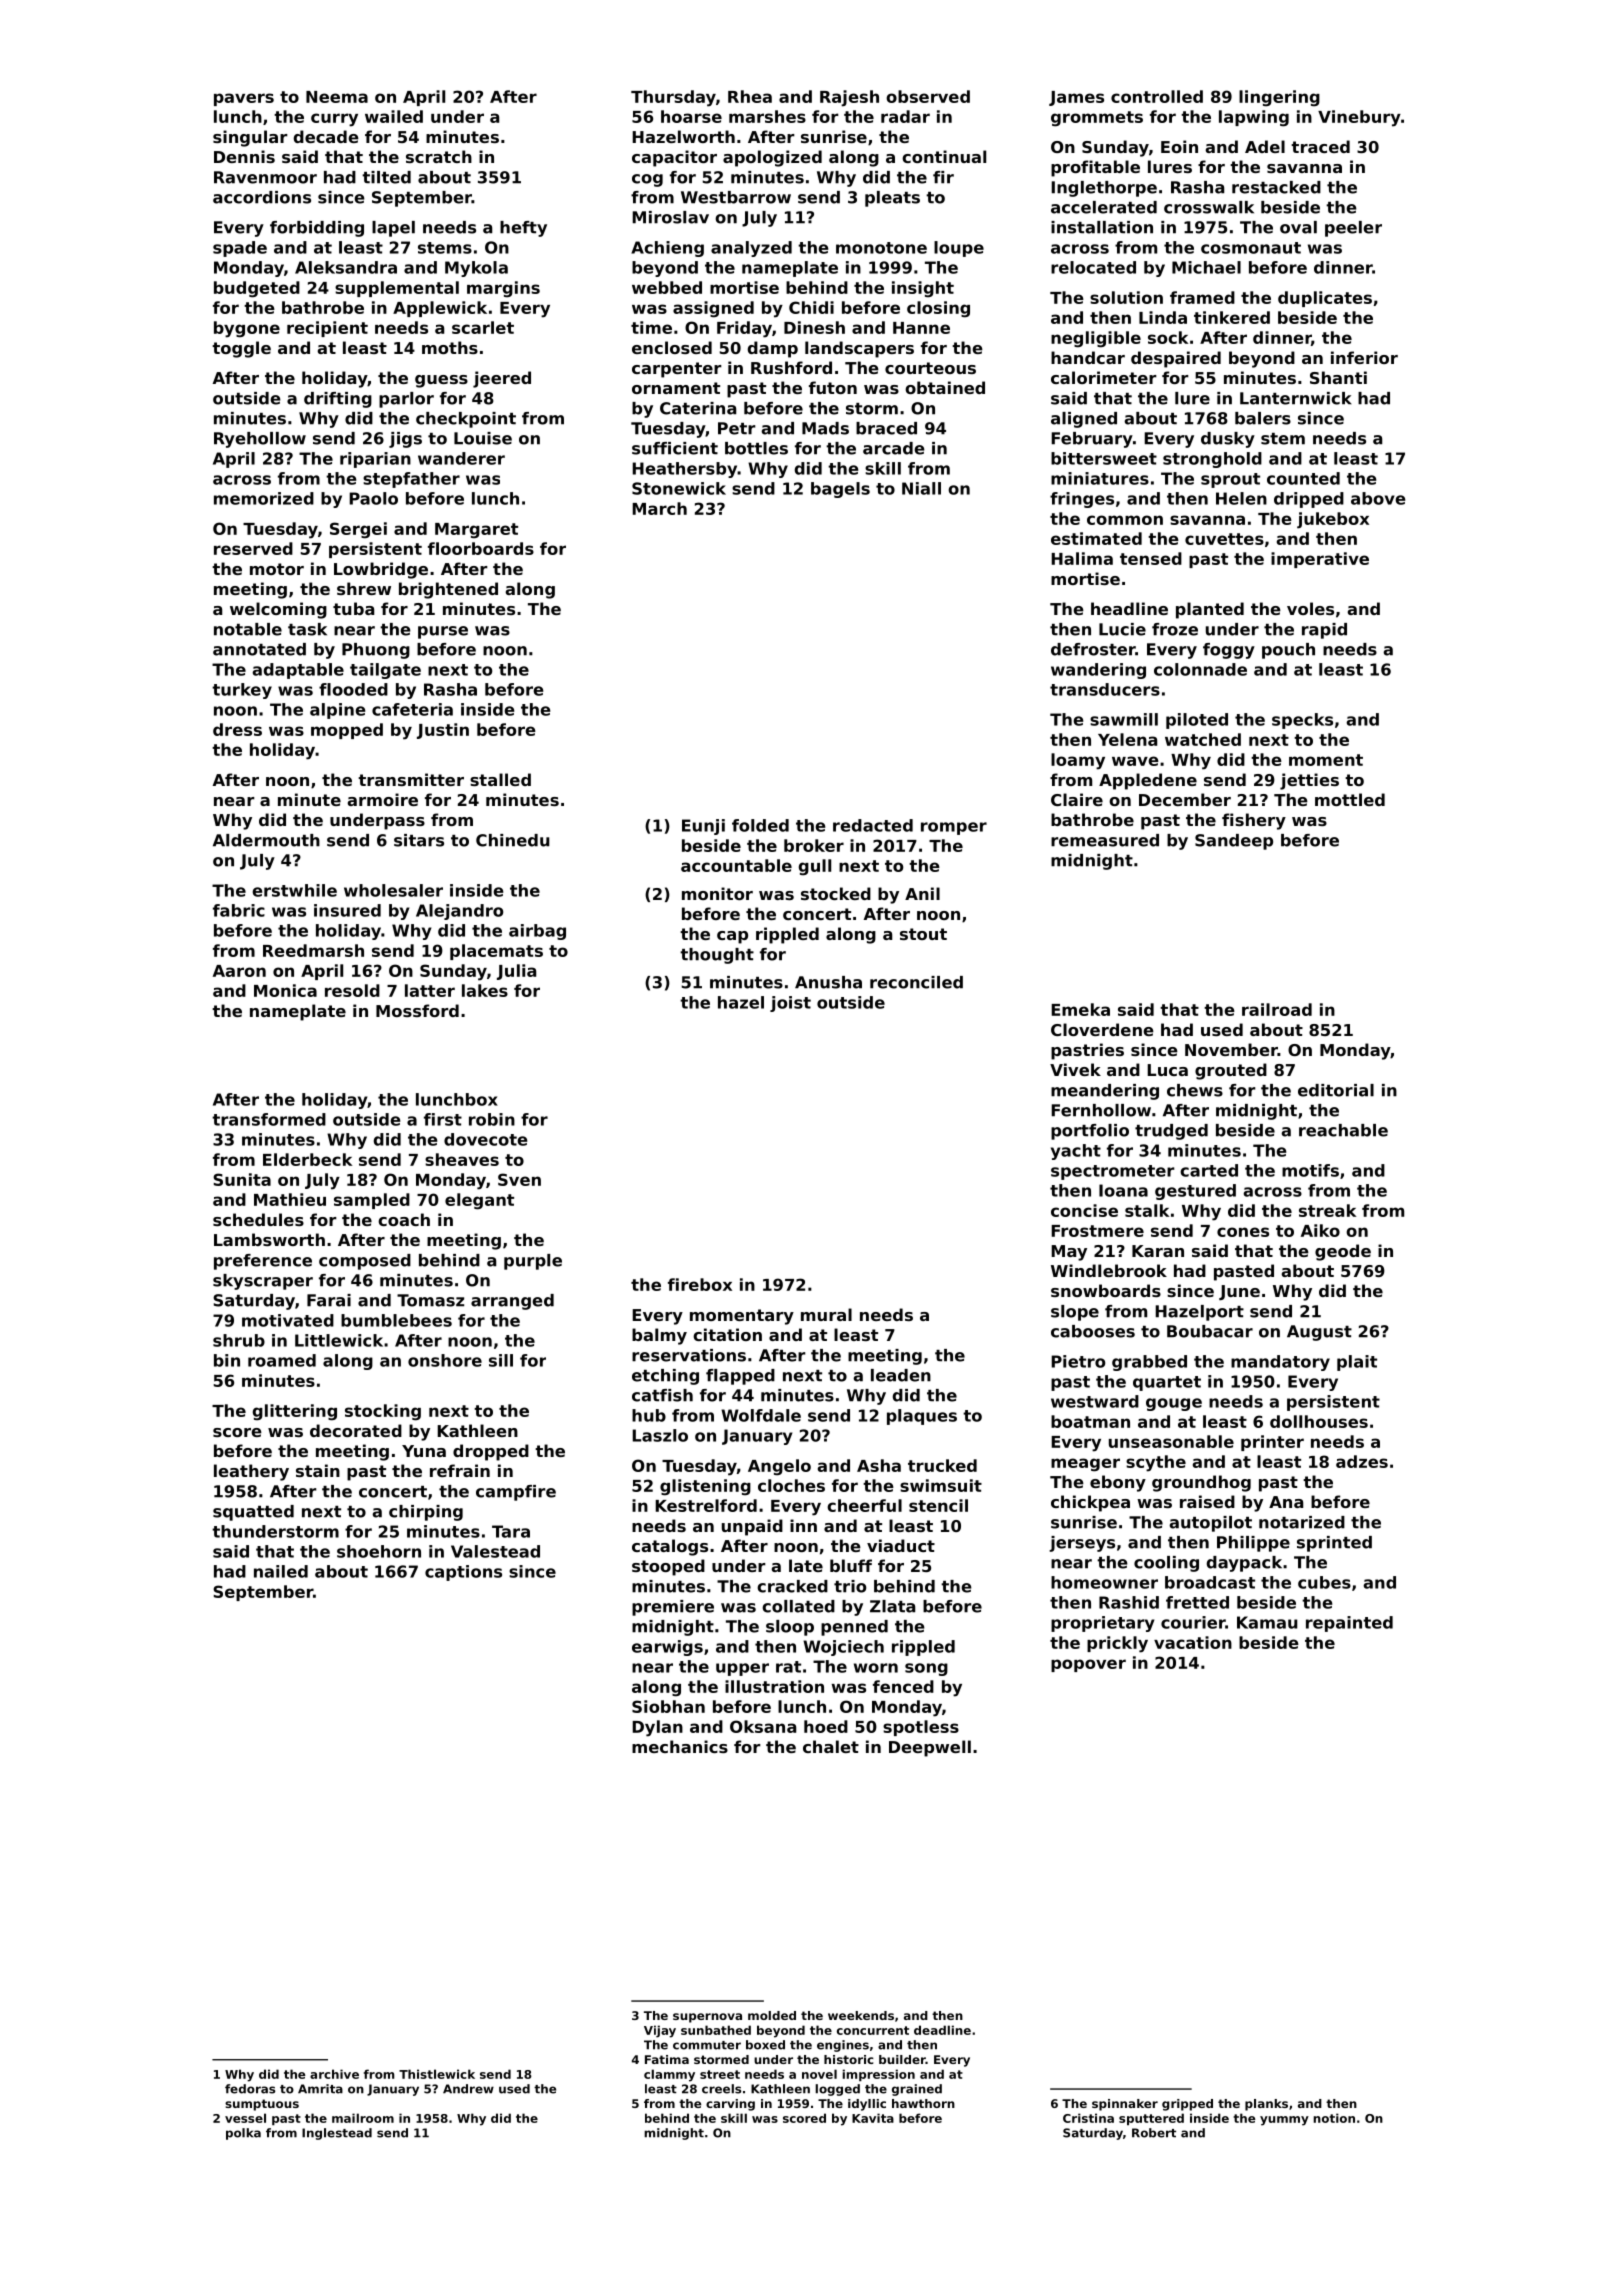 Image resolution: width=1620 pixels, height=2292 pixels. What do you see at coordinates (840, 490) in the image?
I see `bagels` at bounding box center [840, 490].
